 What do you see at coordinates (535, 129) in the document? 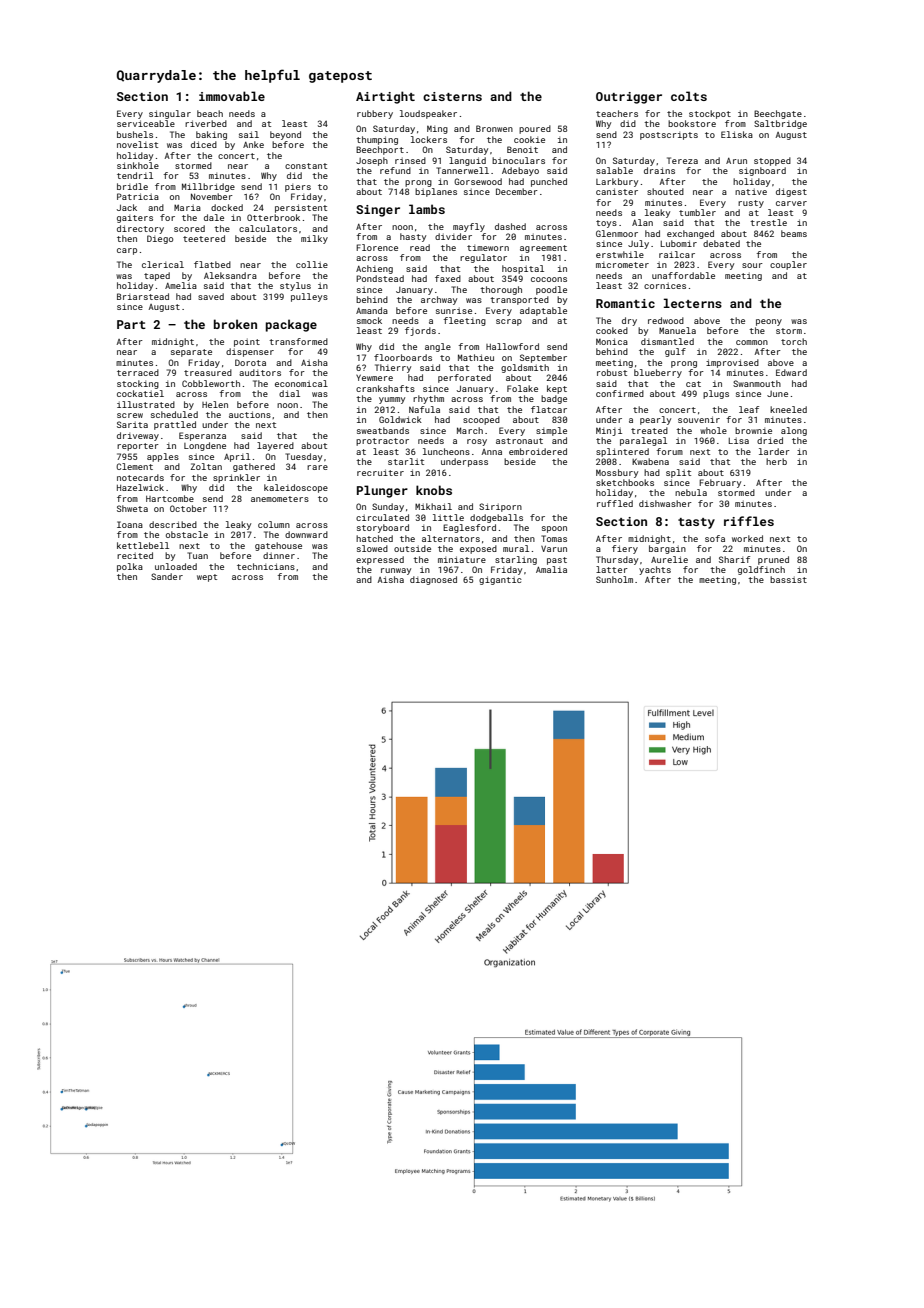
I see `poured` at bounding box center [535, 129].
